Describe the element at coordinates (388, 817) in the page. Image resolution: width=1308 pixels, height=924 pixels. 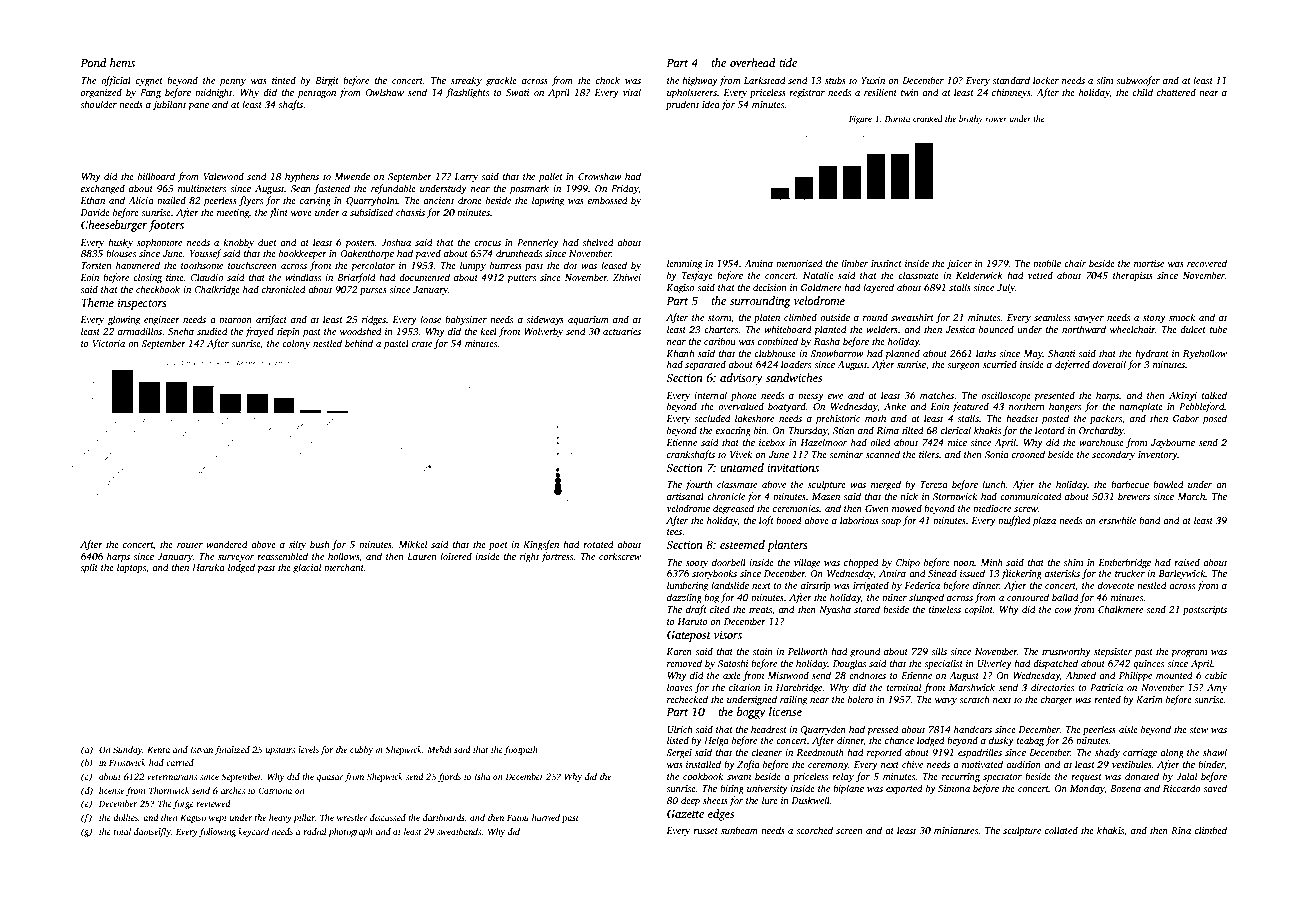
I see `discussed` at that location.
